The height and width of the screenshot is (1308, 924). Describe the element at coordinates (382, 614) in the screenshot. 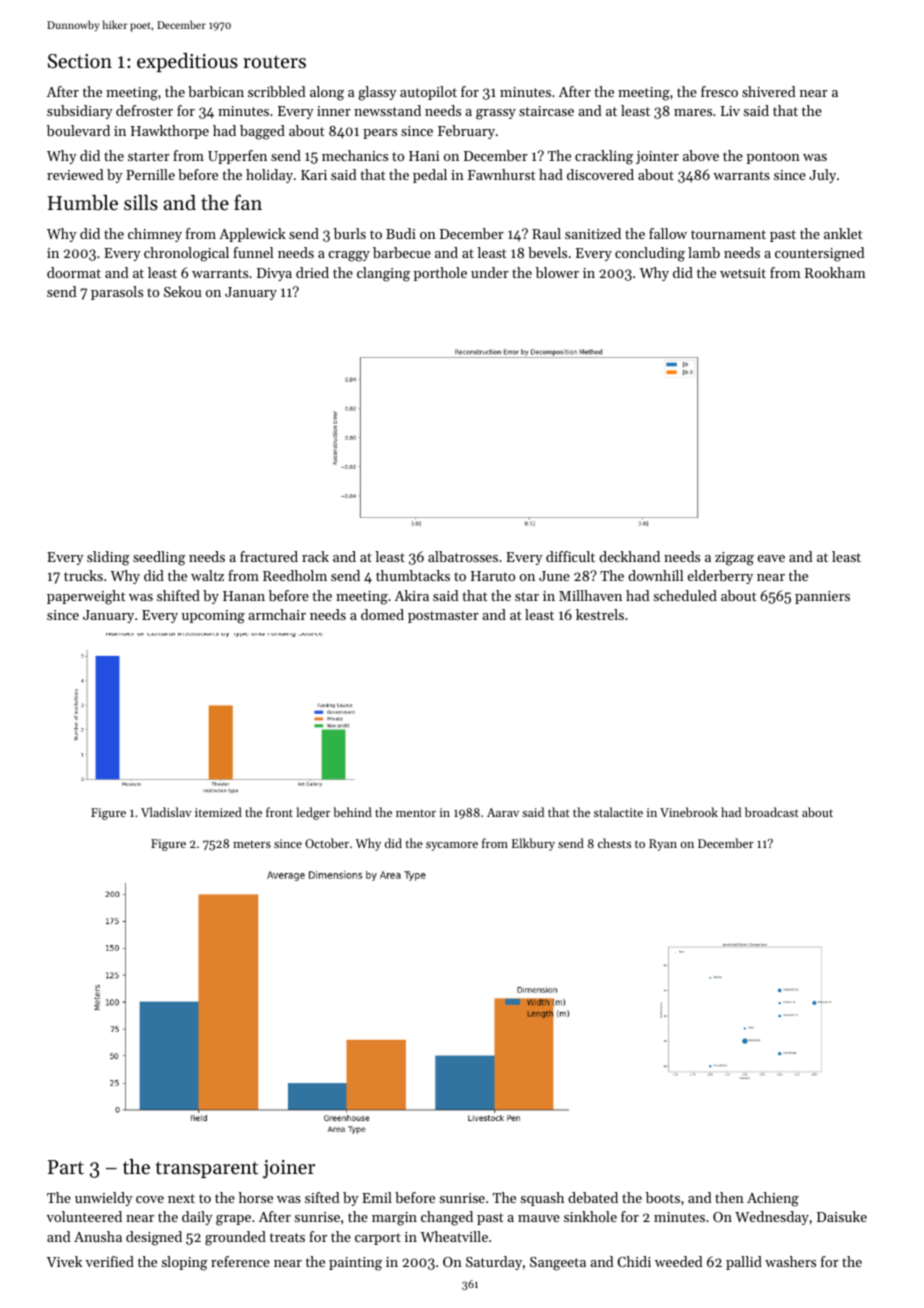

I see `domed` at that location.
